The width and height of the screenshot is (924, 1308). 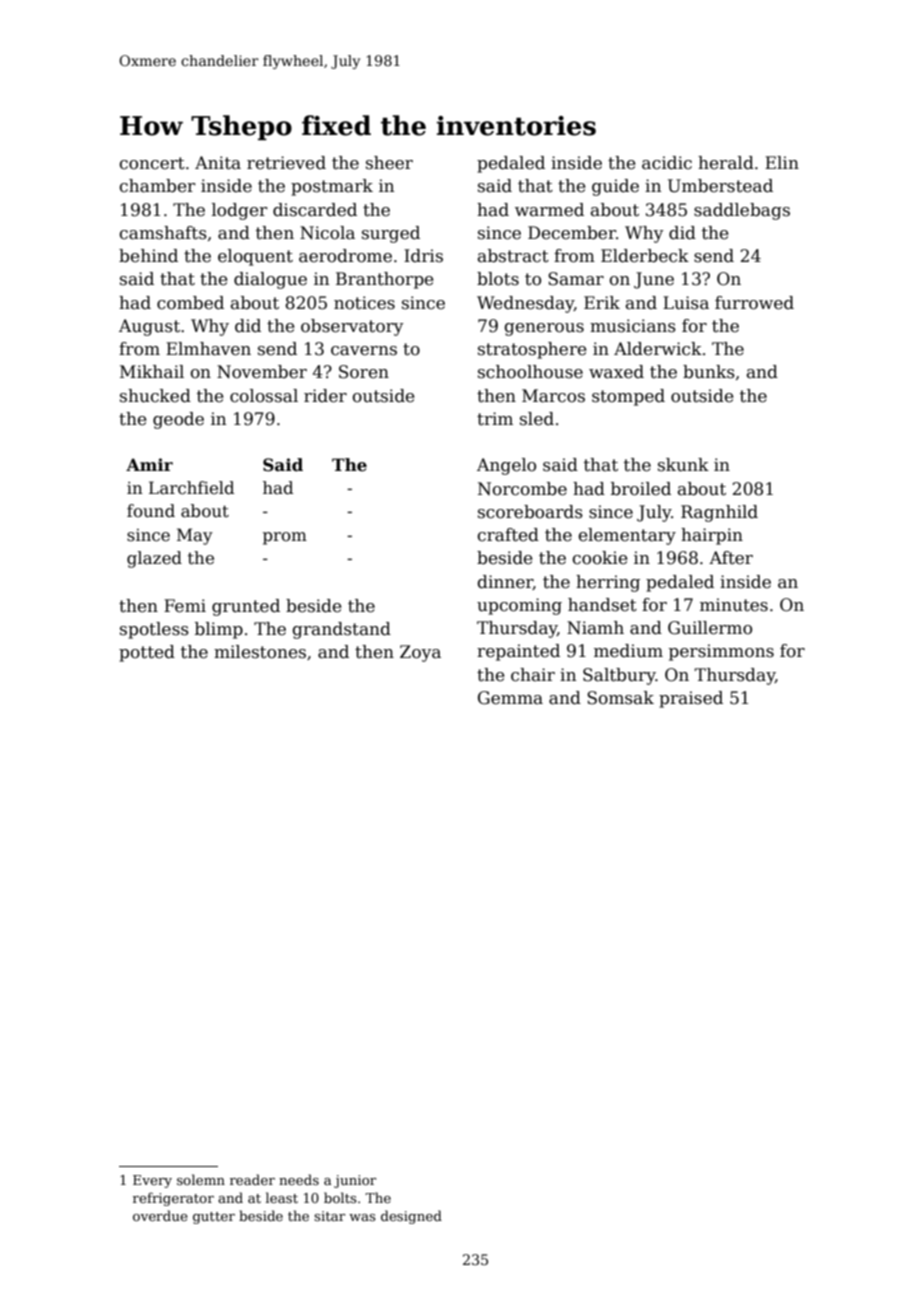 What do you see at coordinates (190, 303) in the screenshot?
I see `combed` at bounding box center [190, 303].
